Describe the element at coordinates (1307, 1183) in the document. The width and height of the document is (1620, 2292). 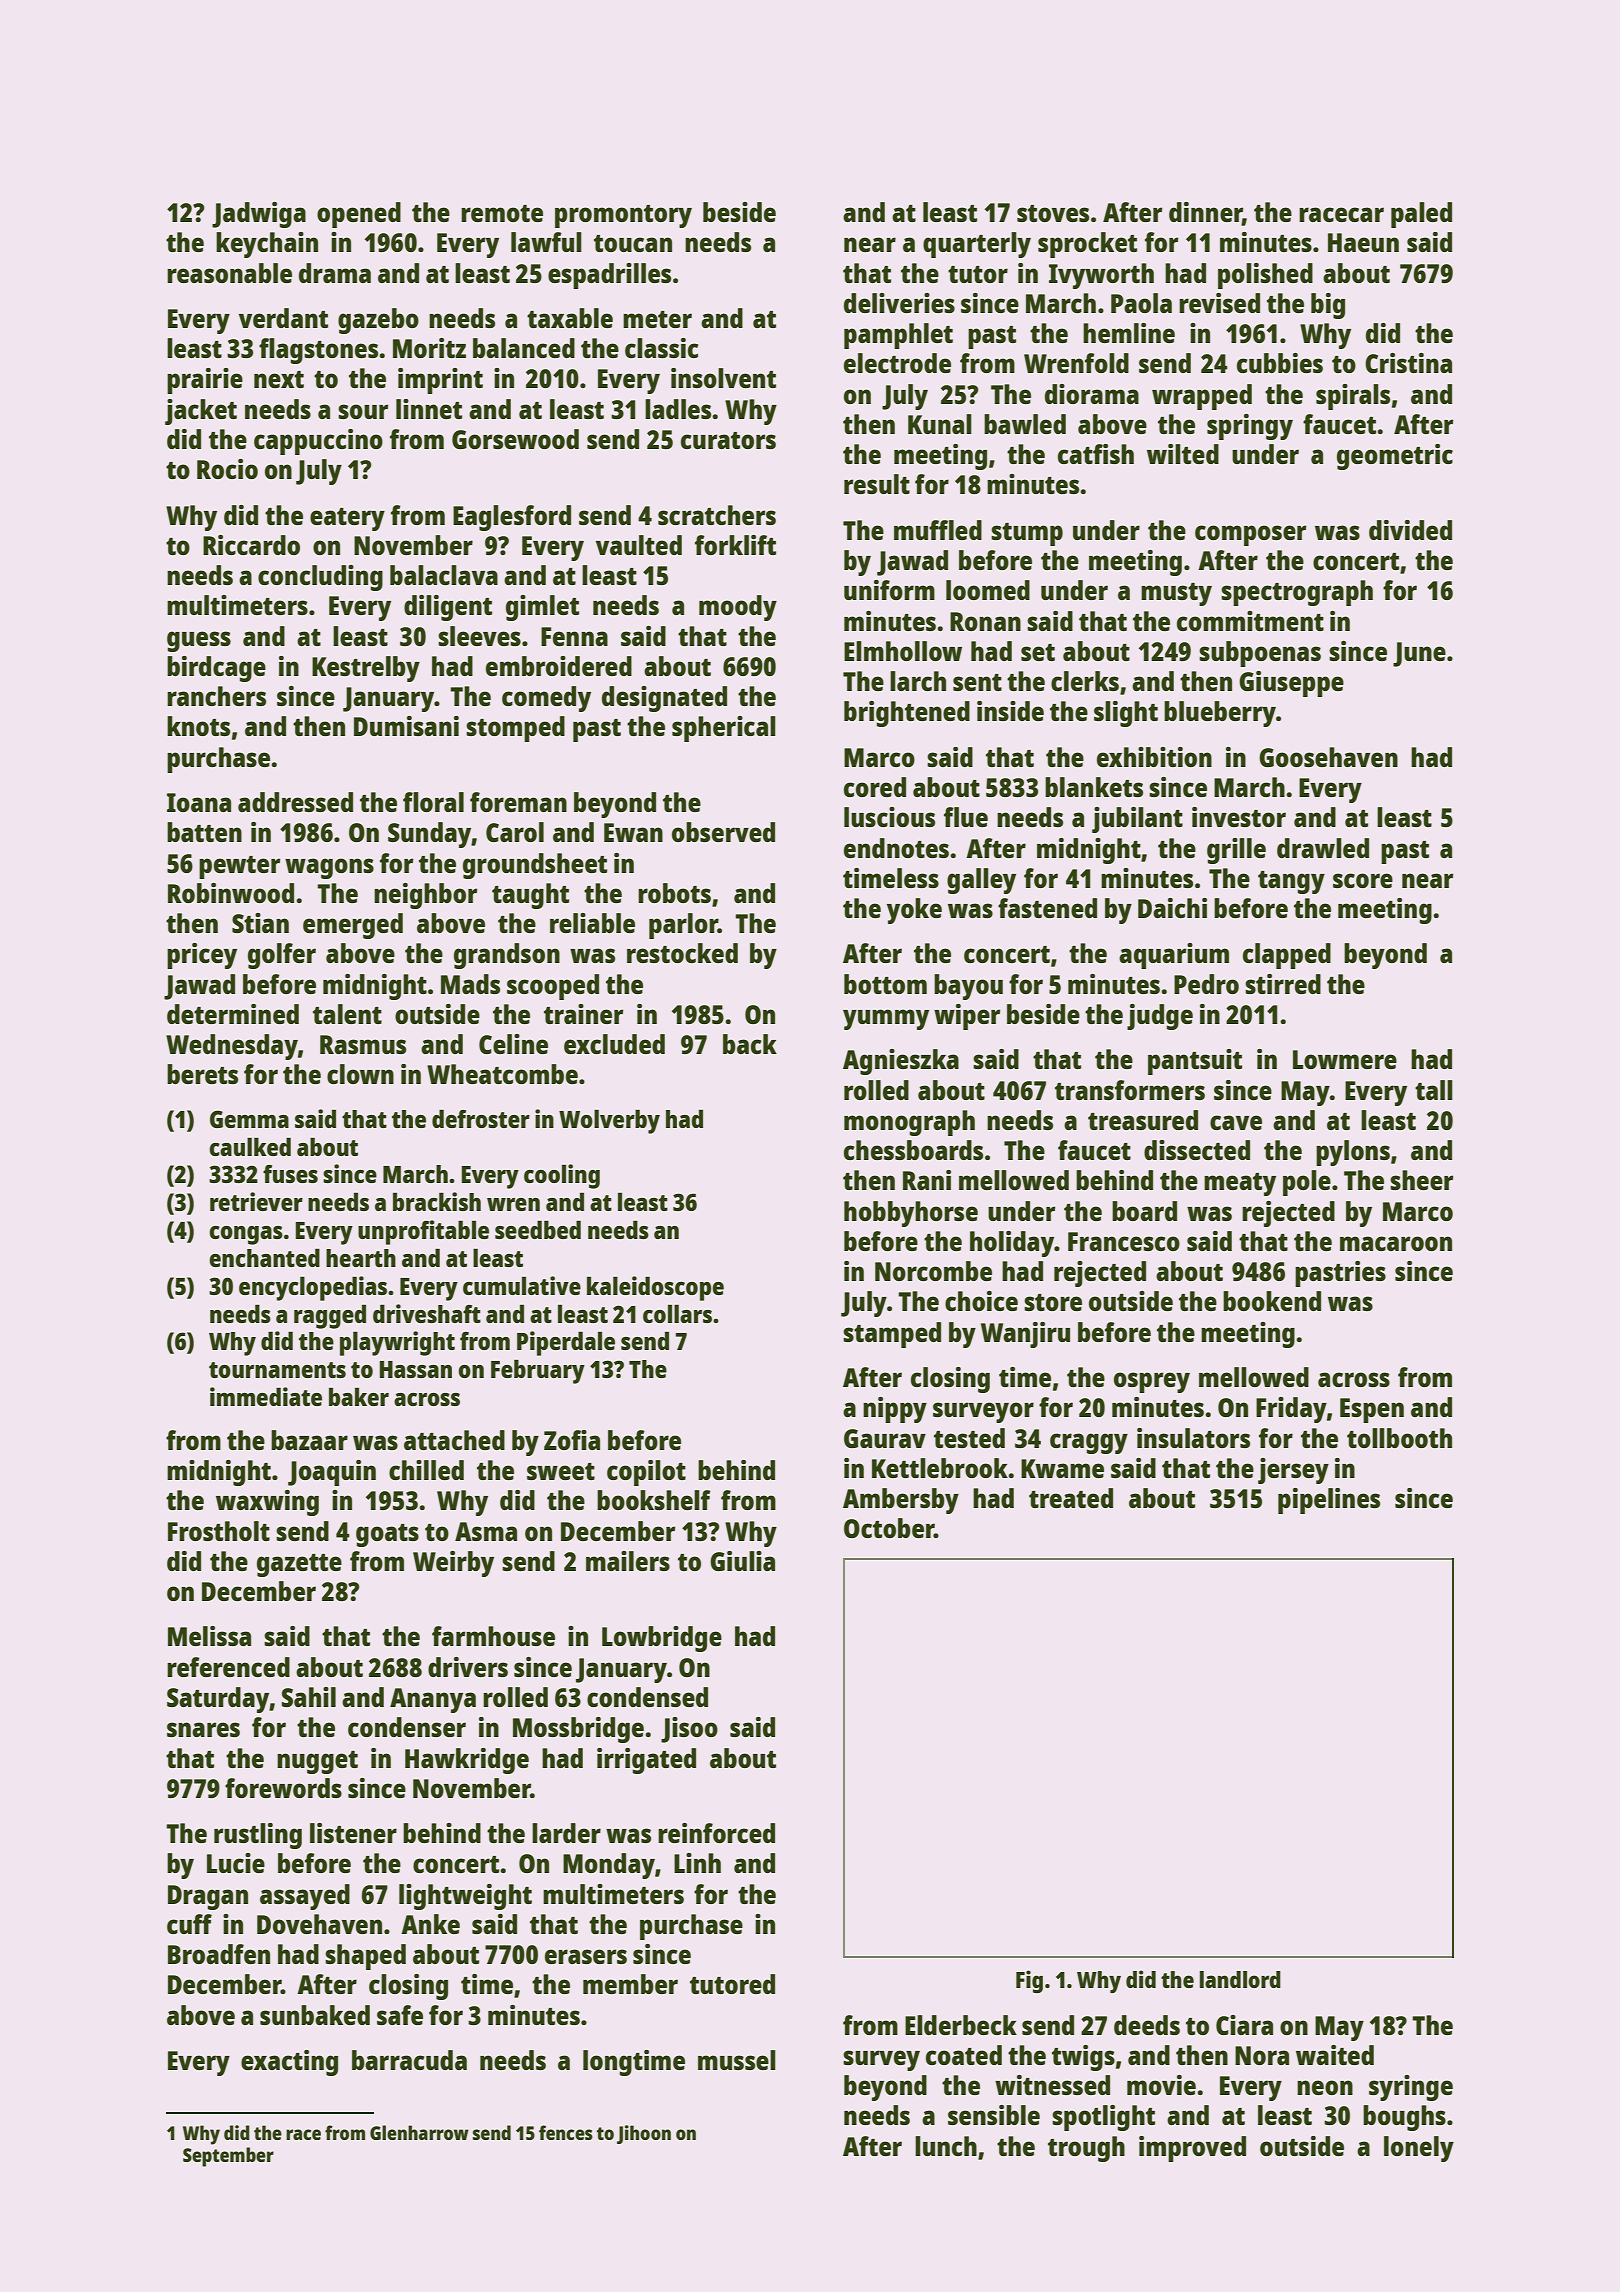
I see `pole` at that location.
